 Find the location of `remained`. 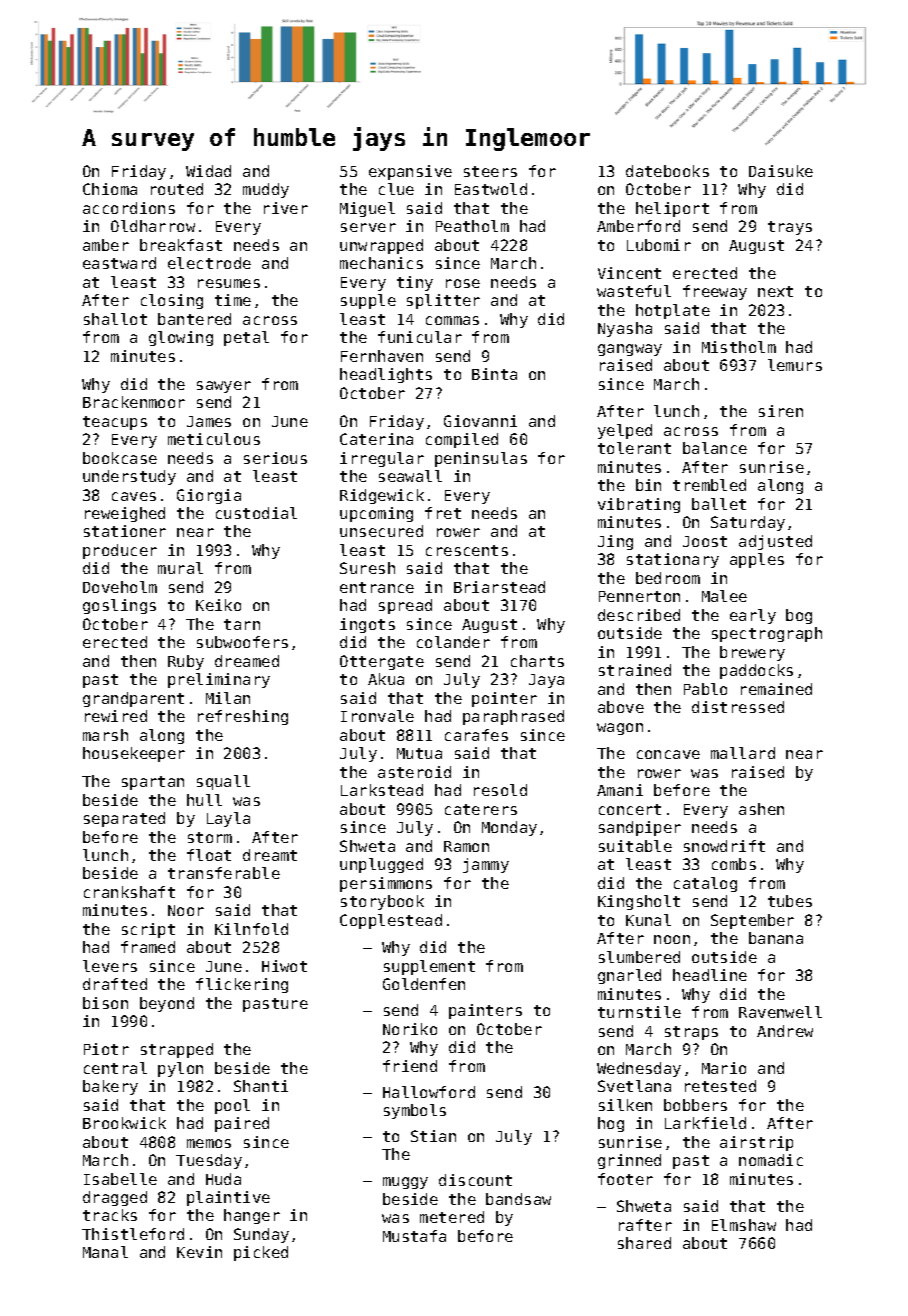

remained is located at coordinates (776, 689).
